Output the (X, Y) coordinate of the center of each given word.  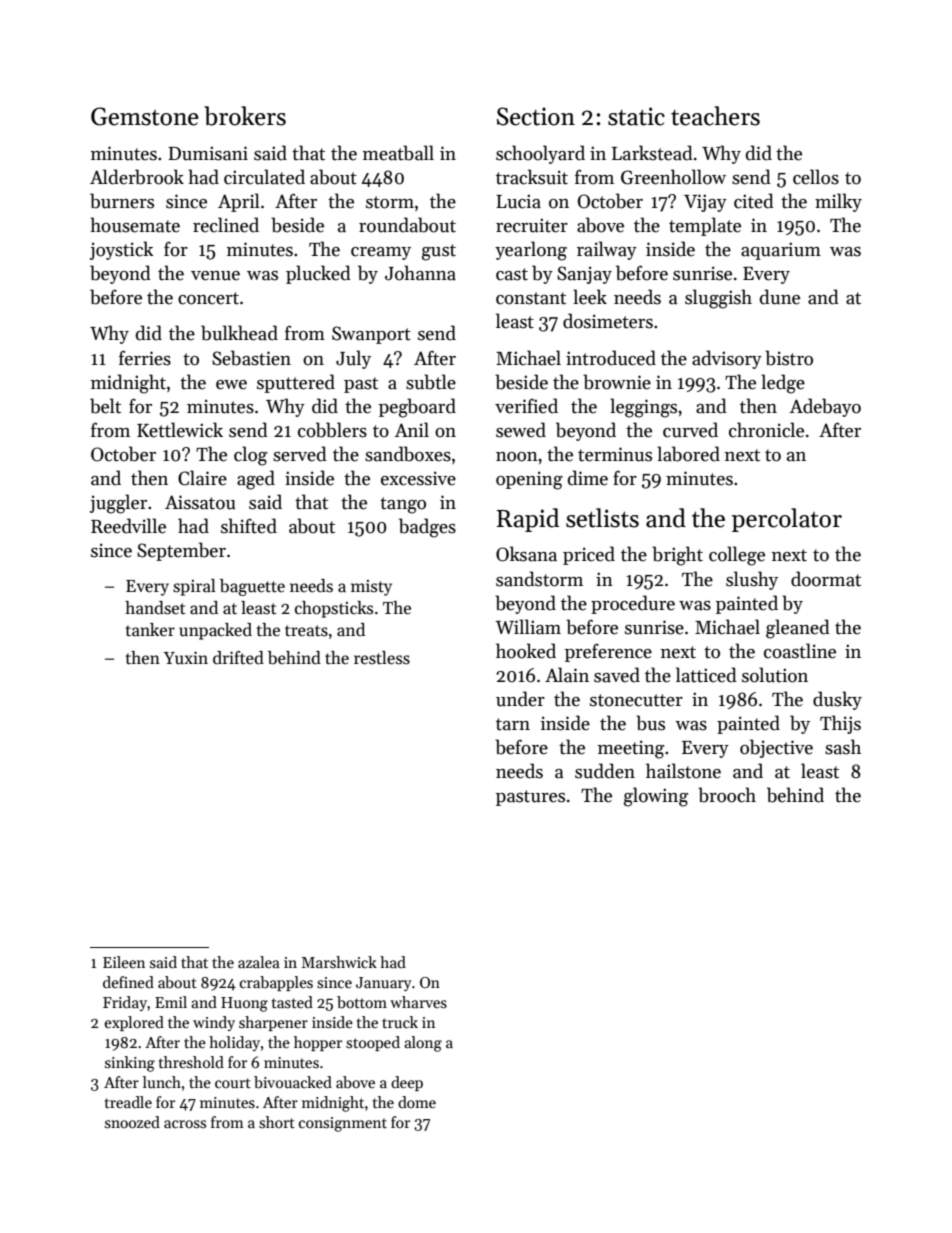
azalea (259, 962)
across (185, 1124)
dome (417, 1102)
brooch (727, 795)
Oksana (526, 554)
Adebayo (825, 407)
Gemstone (145, 116)
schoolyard (540, 154)
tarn (513, 724)
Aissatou (200, 502)
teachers (715, 116)
